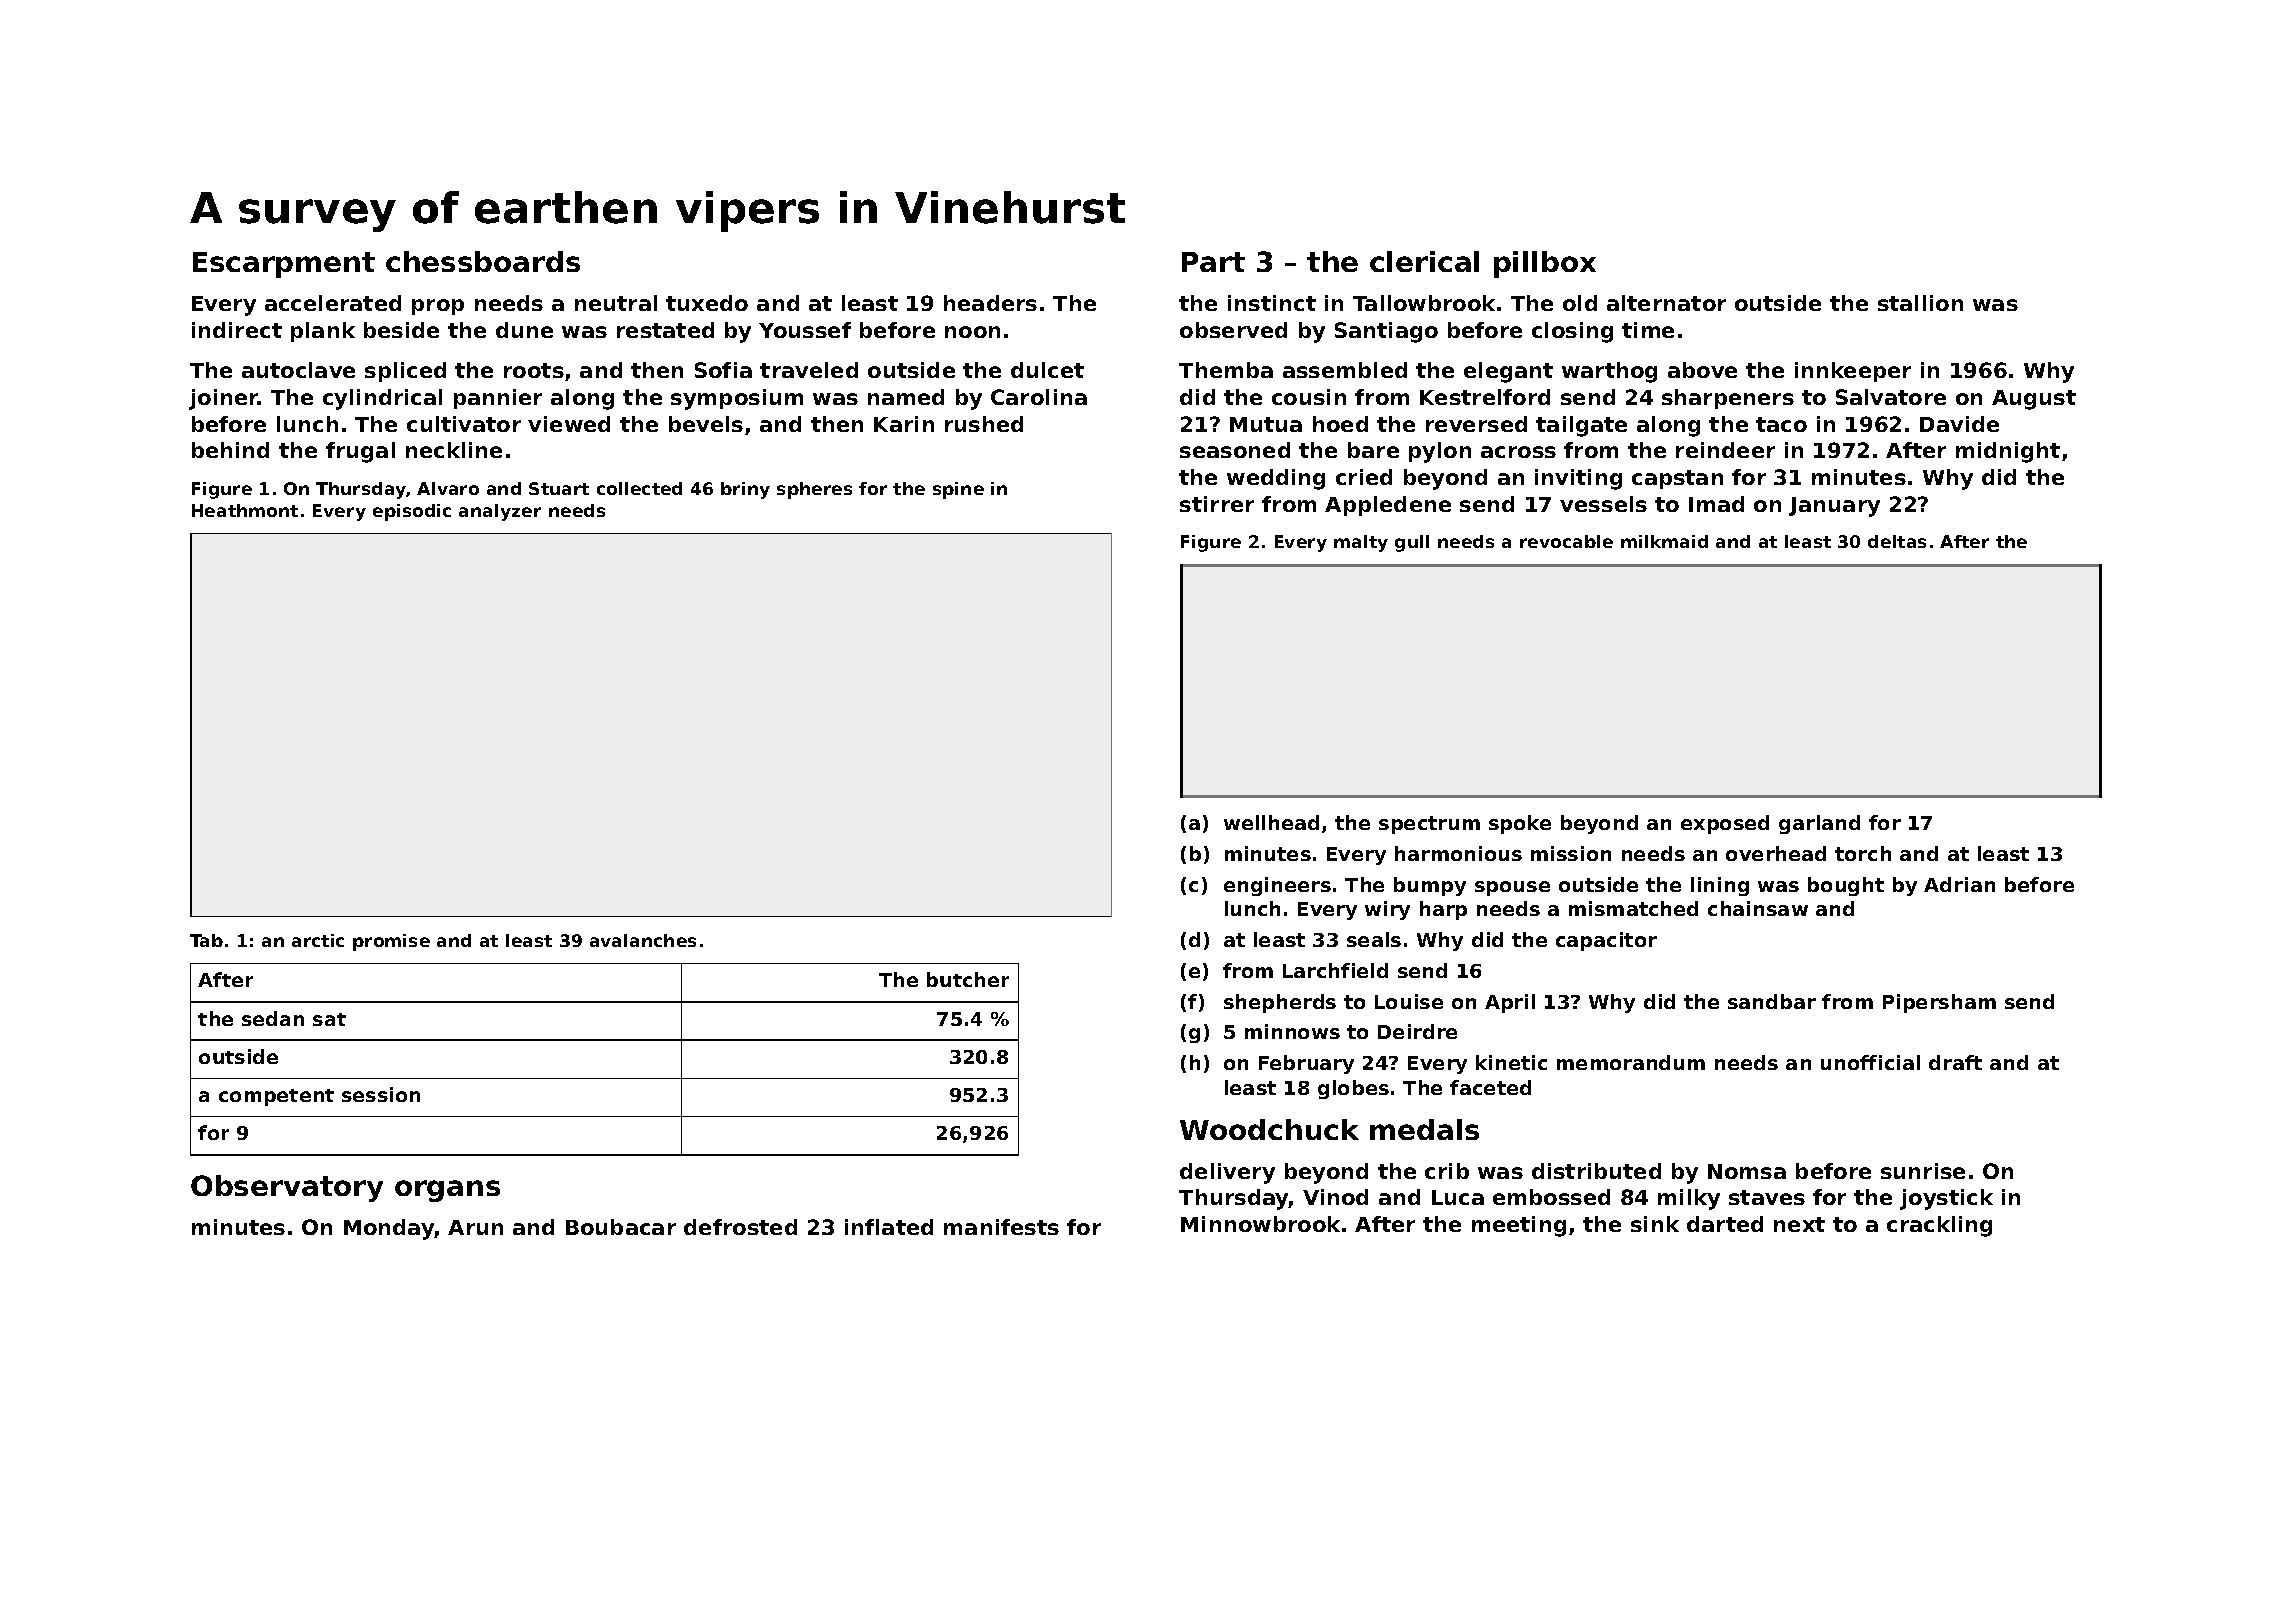 Image resolution: width=2292 pixels, height=1620 pixels. What do you see at coordinates (616, 303) in the screenshot?
I see `neutral` at bounding box center [616, 303].
